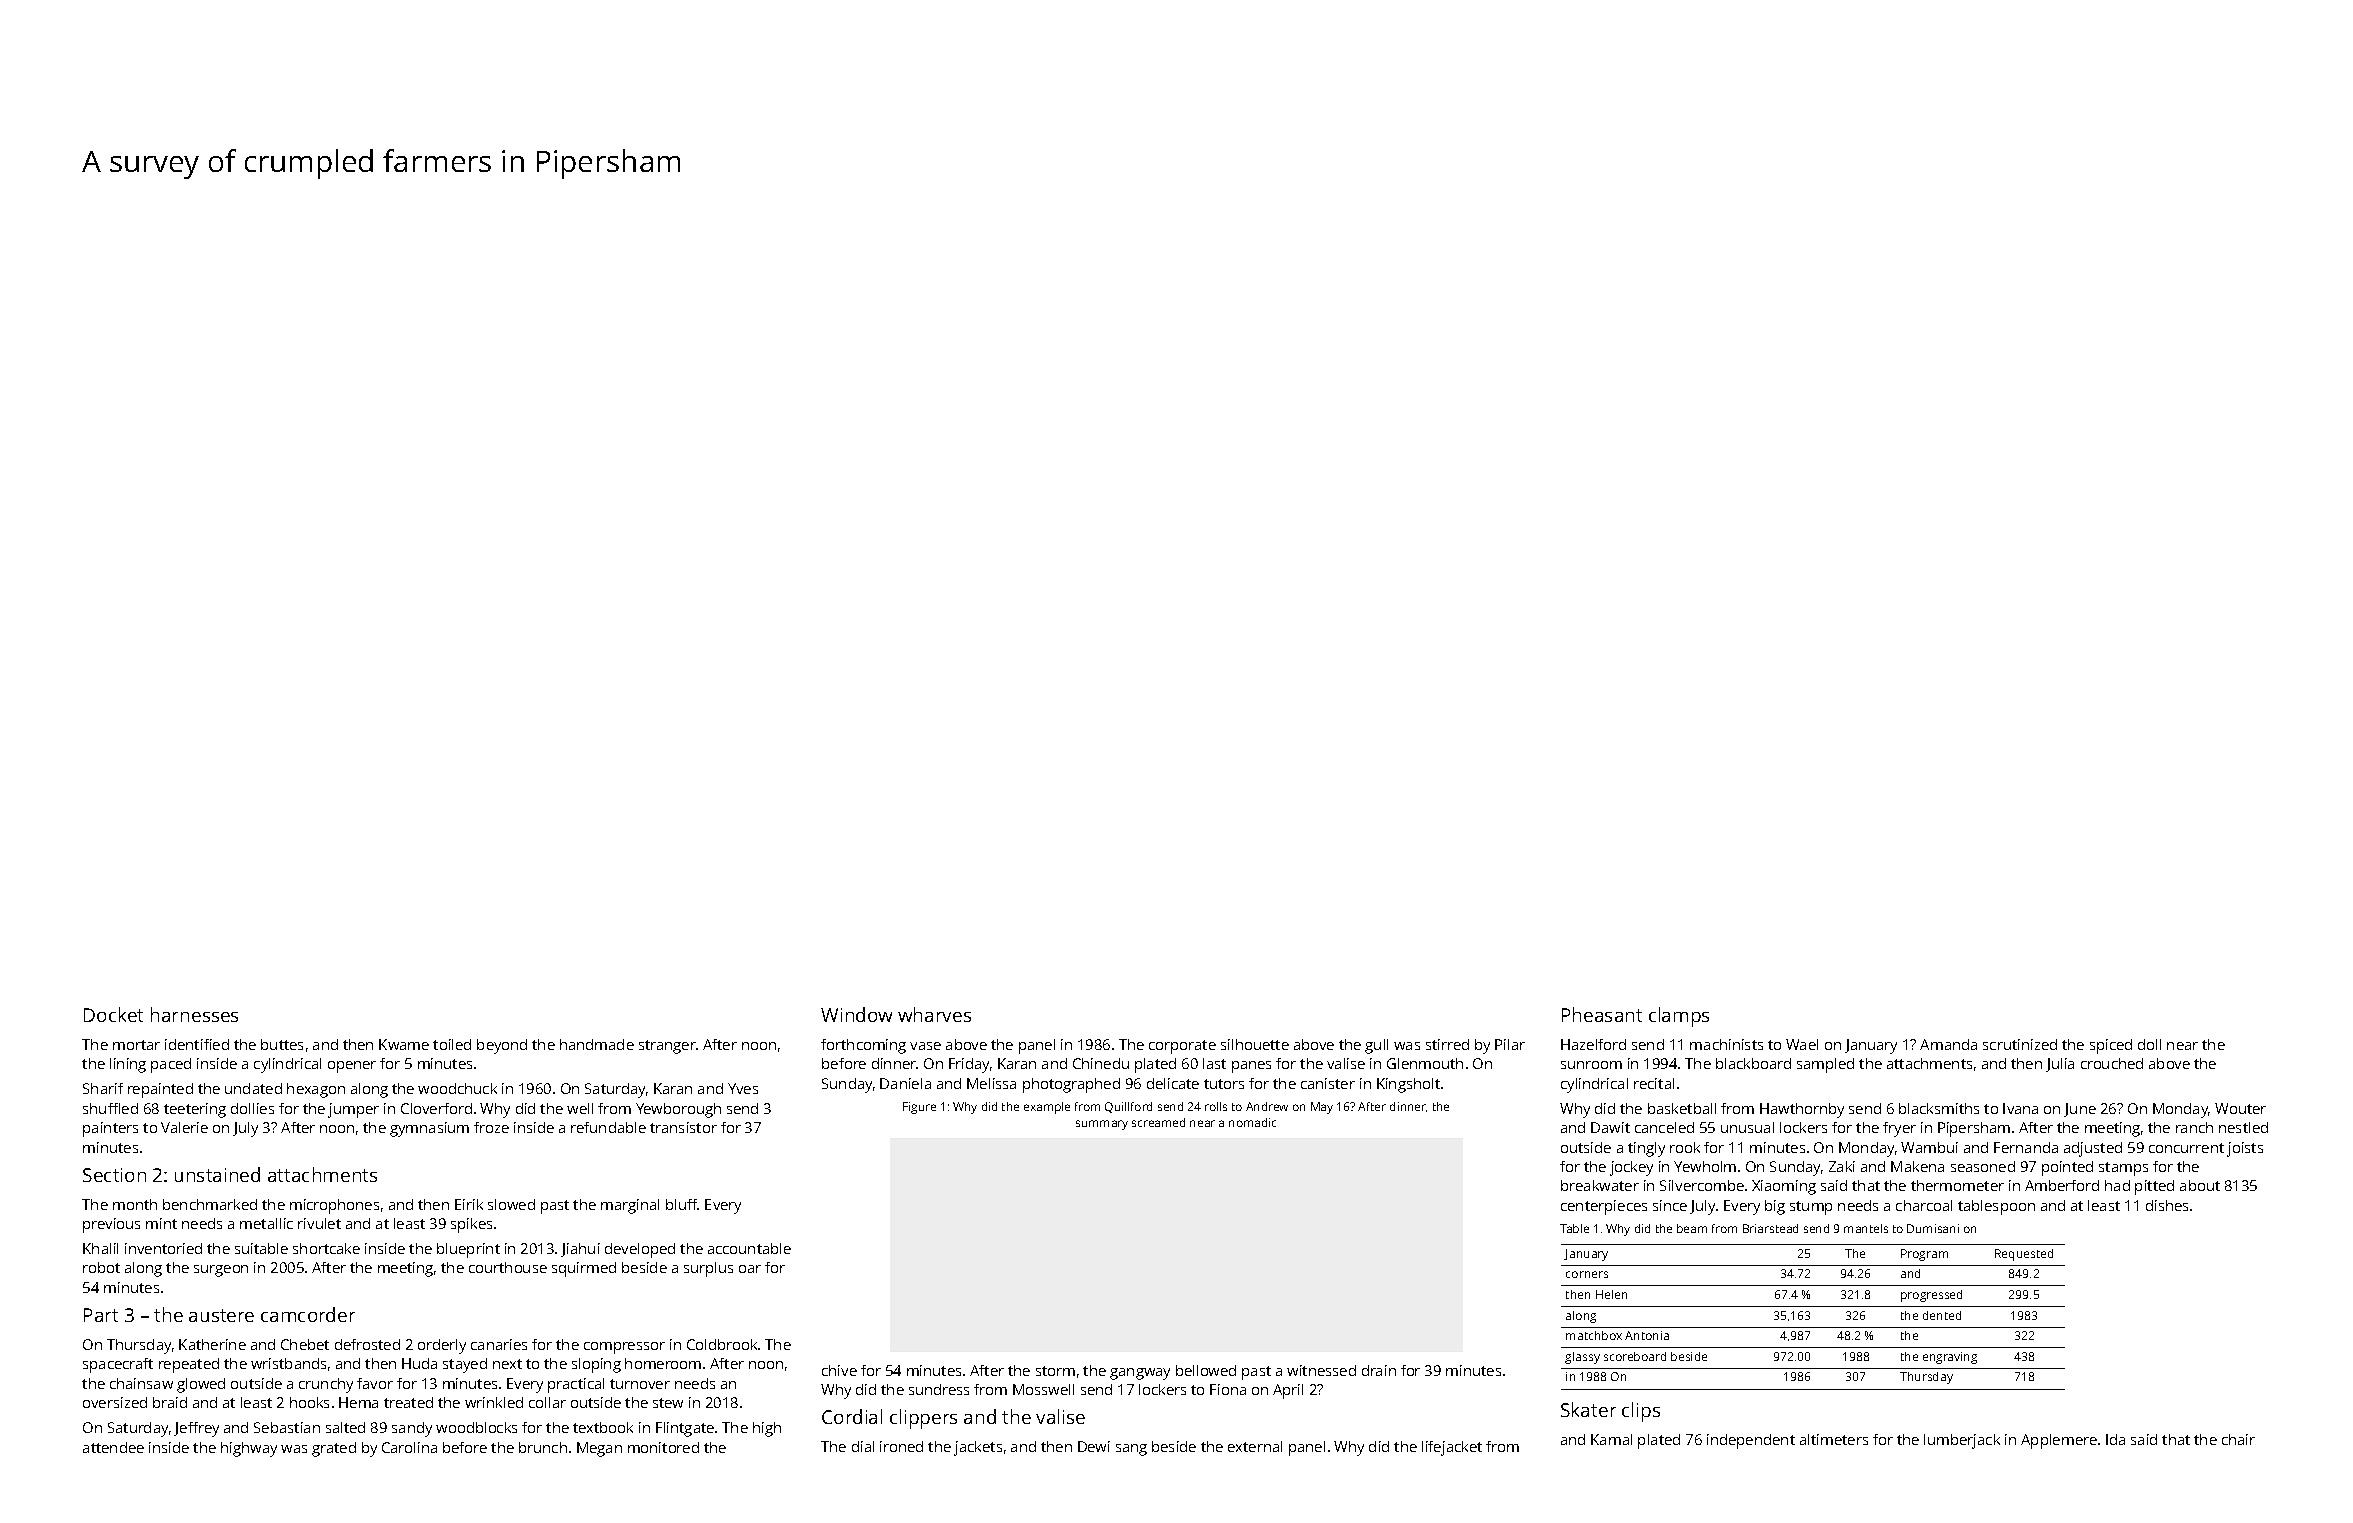 The height and width of the screenshot is (1523, 2353). I want to click on Window, so click(856, 1014).
